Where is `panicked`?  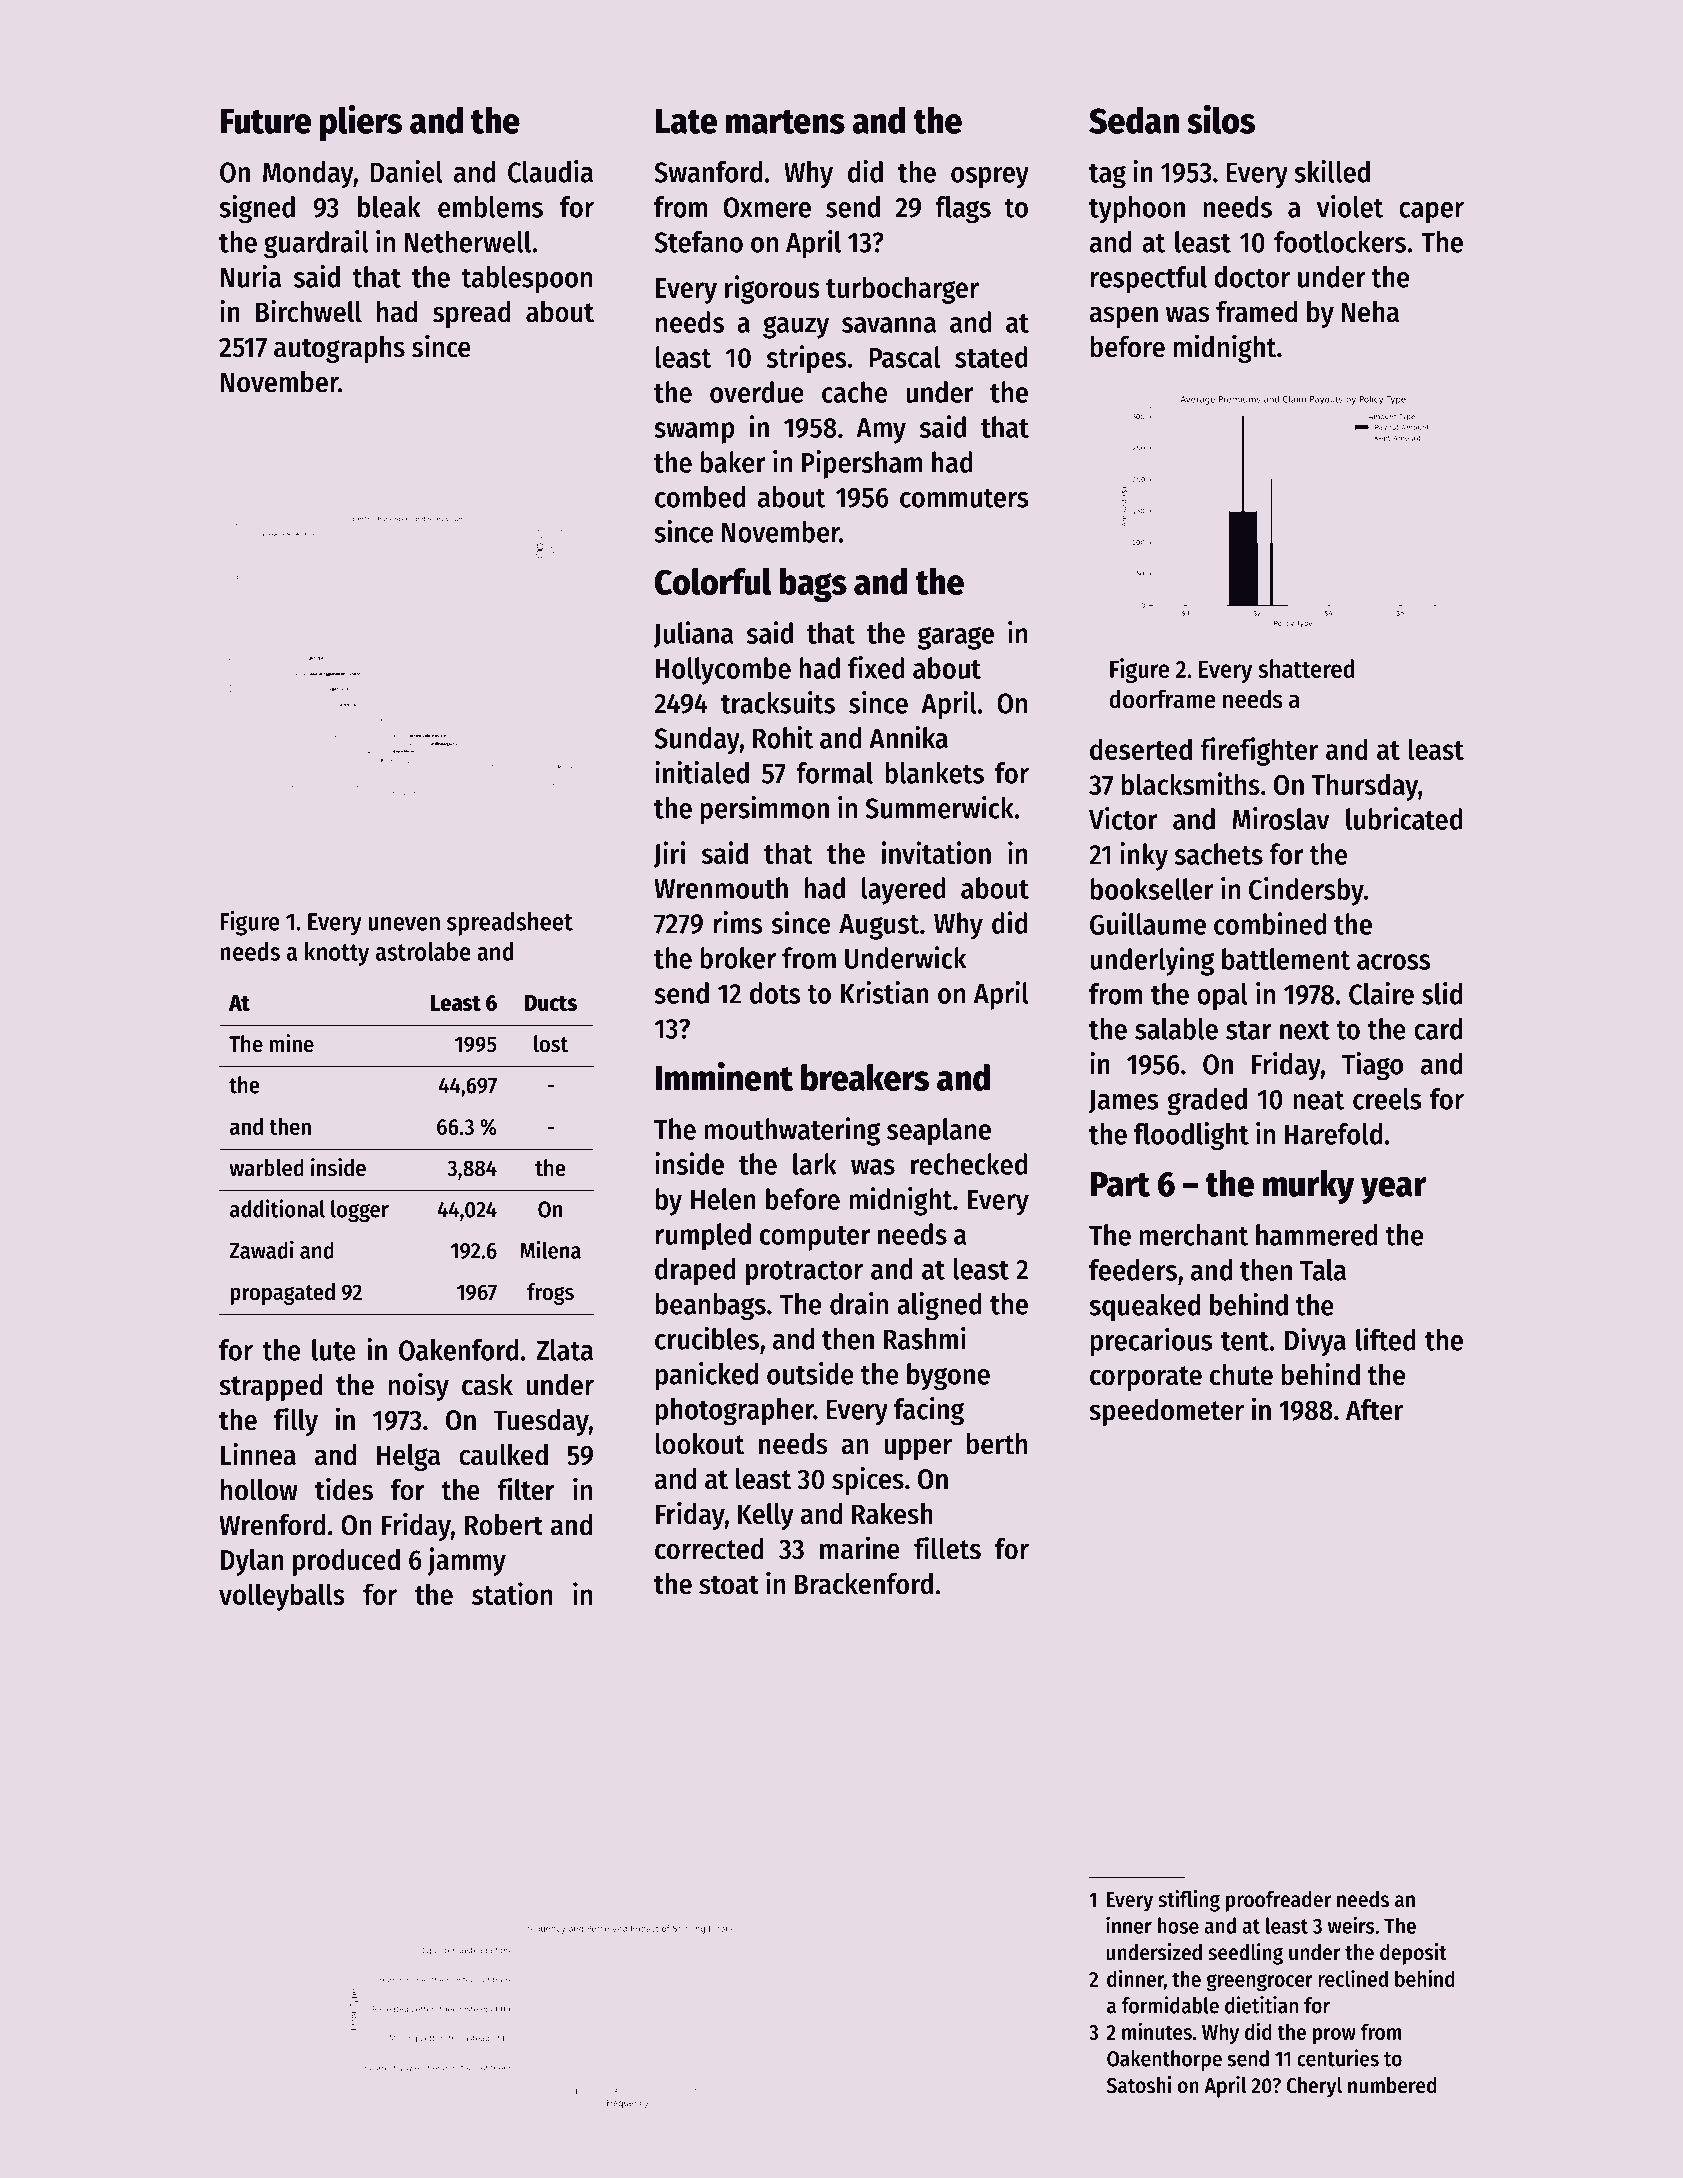
panicked is located at coordinates (707, 1376).
